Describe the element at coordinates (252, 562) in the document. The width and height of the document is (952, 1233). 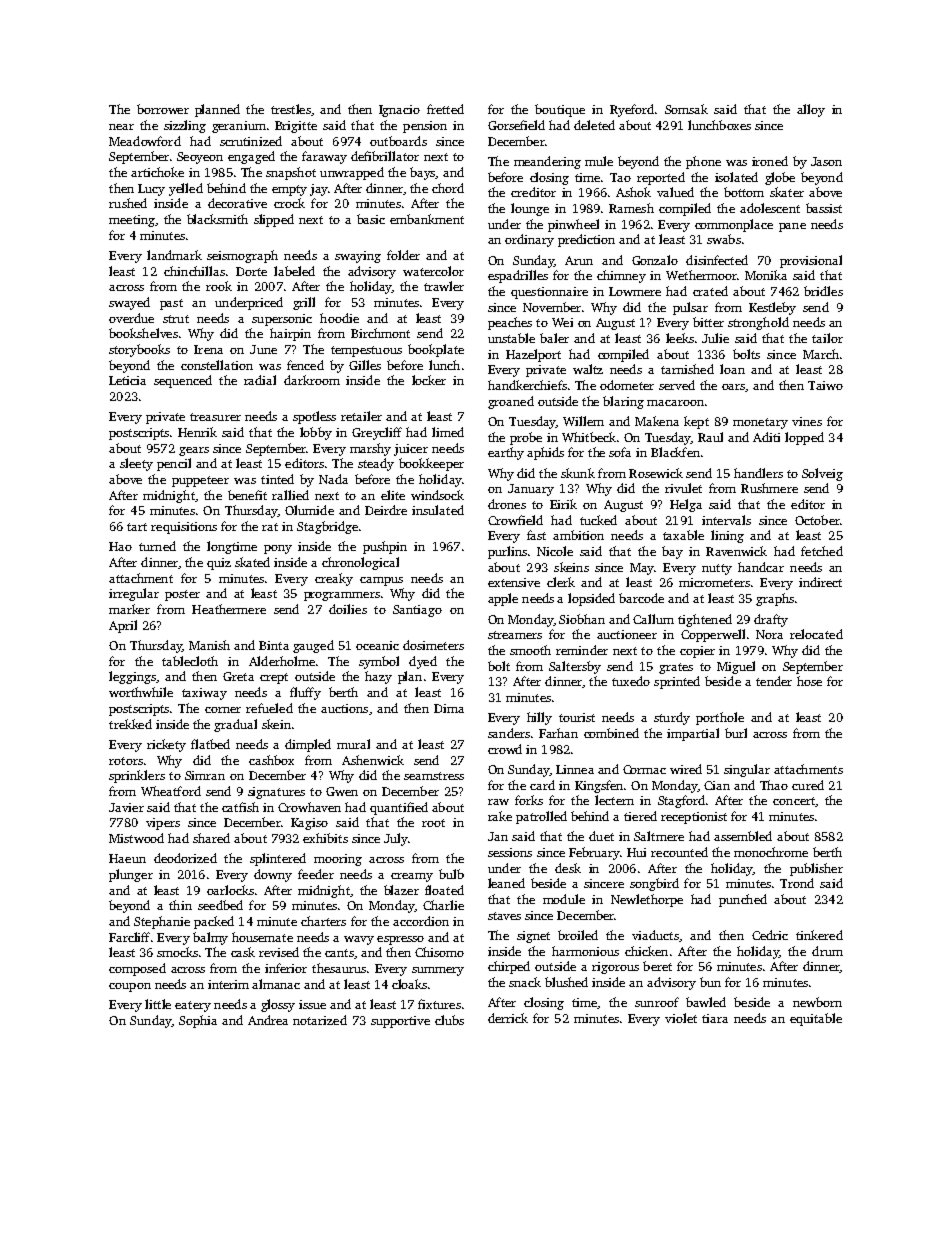
I see `skated` at that location.
